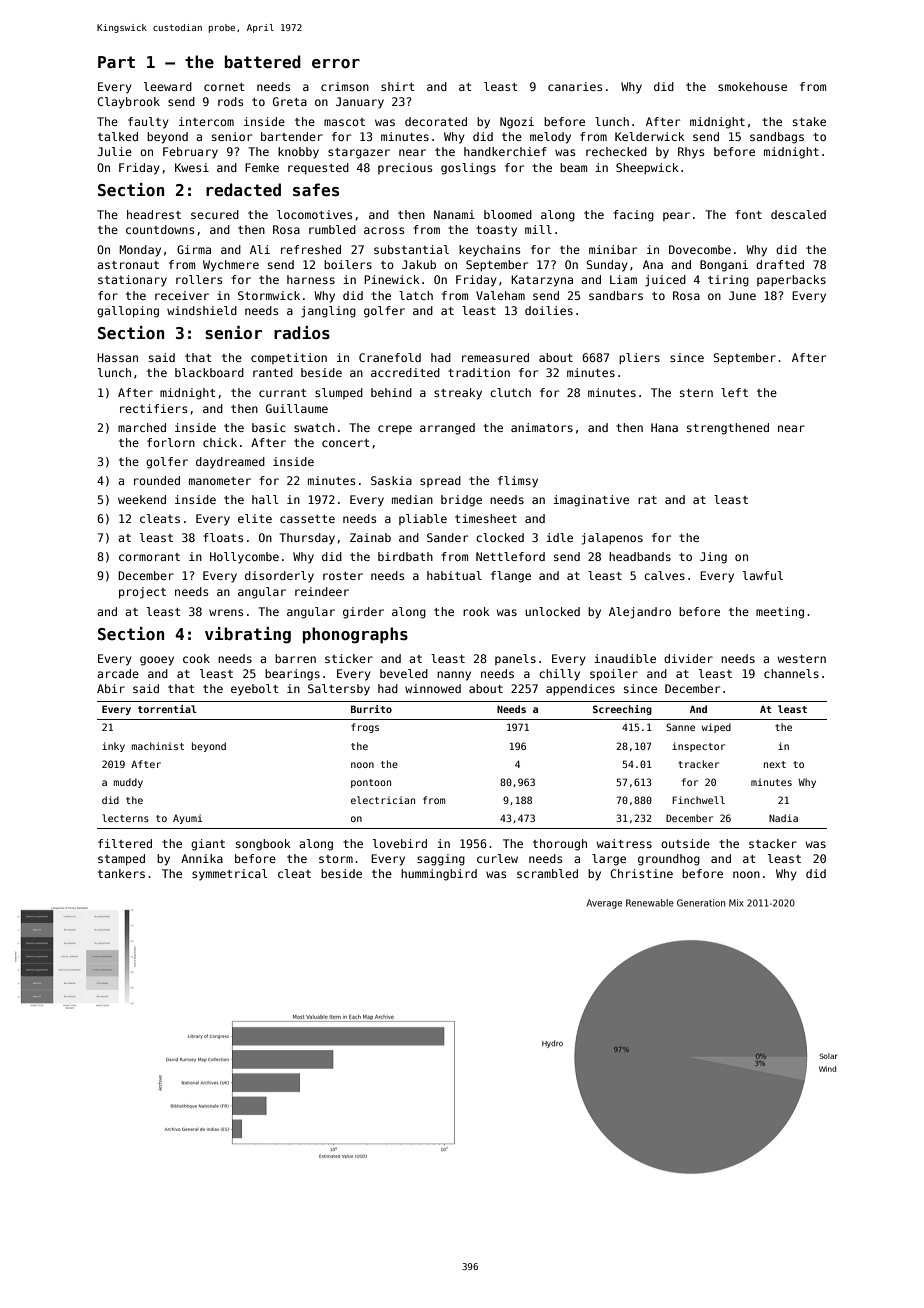  Describe the element at coordinates (157, 480) in the screenshot. I see `rounded` at that location.
